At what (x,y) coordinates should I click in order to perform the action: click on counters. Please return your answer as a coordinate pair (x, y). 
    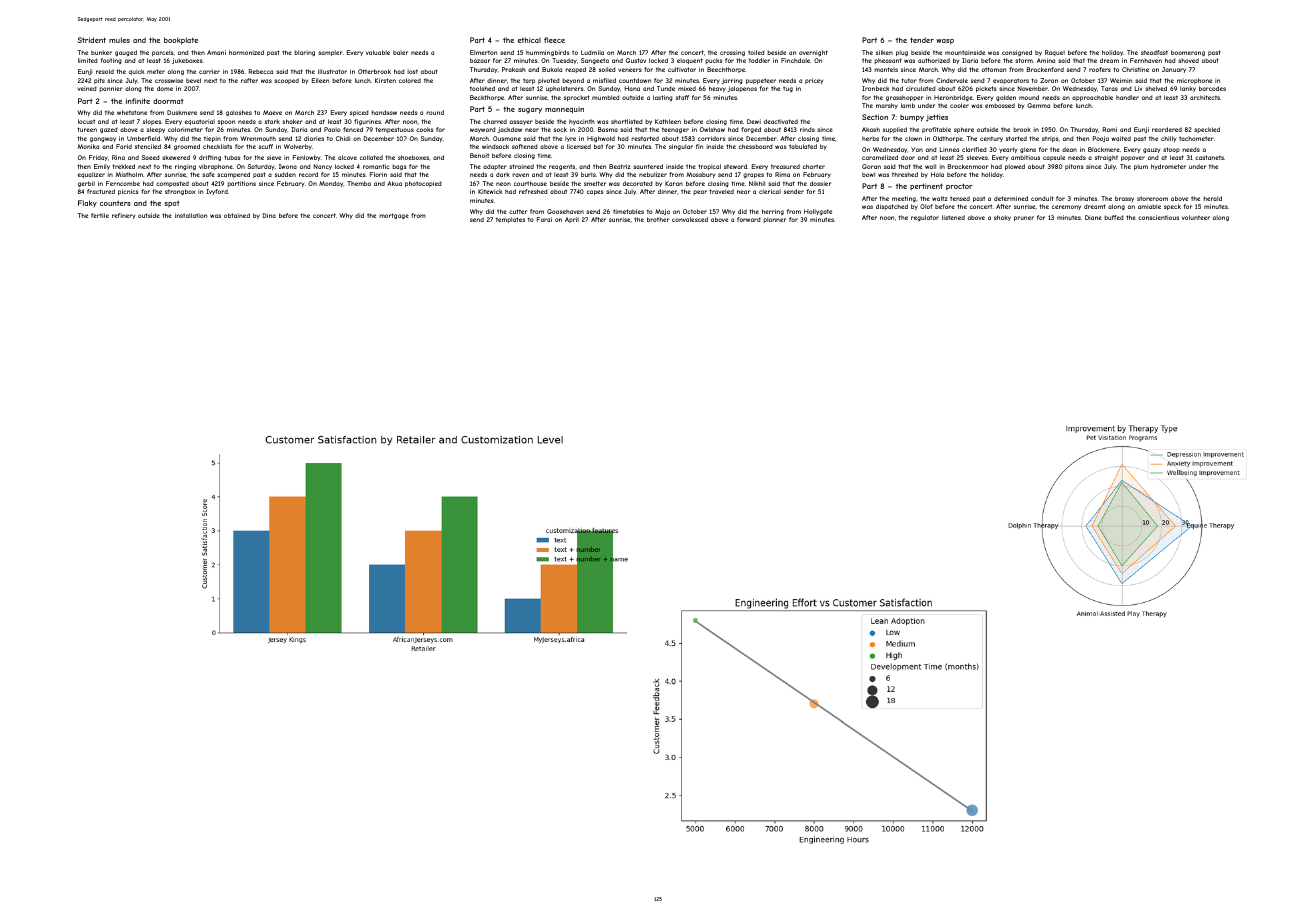
    Looking at the image, I should click on (115, 203).
